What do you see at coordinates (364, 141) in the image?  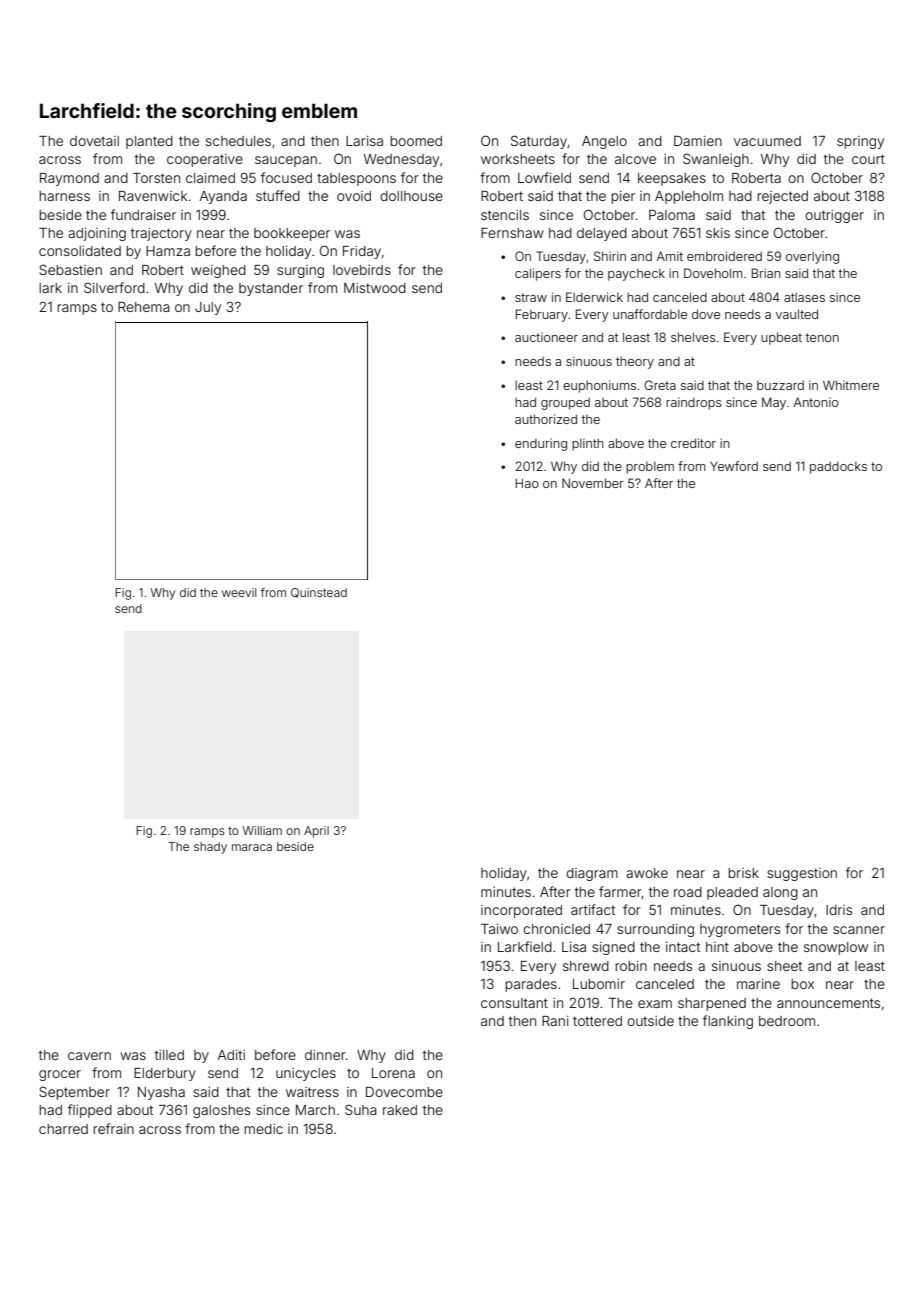 I see `Larisa` at bounding box center [364, 141].
